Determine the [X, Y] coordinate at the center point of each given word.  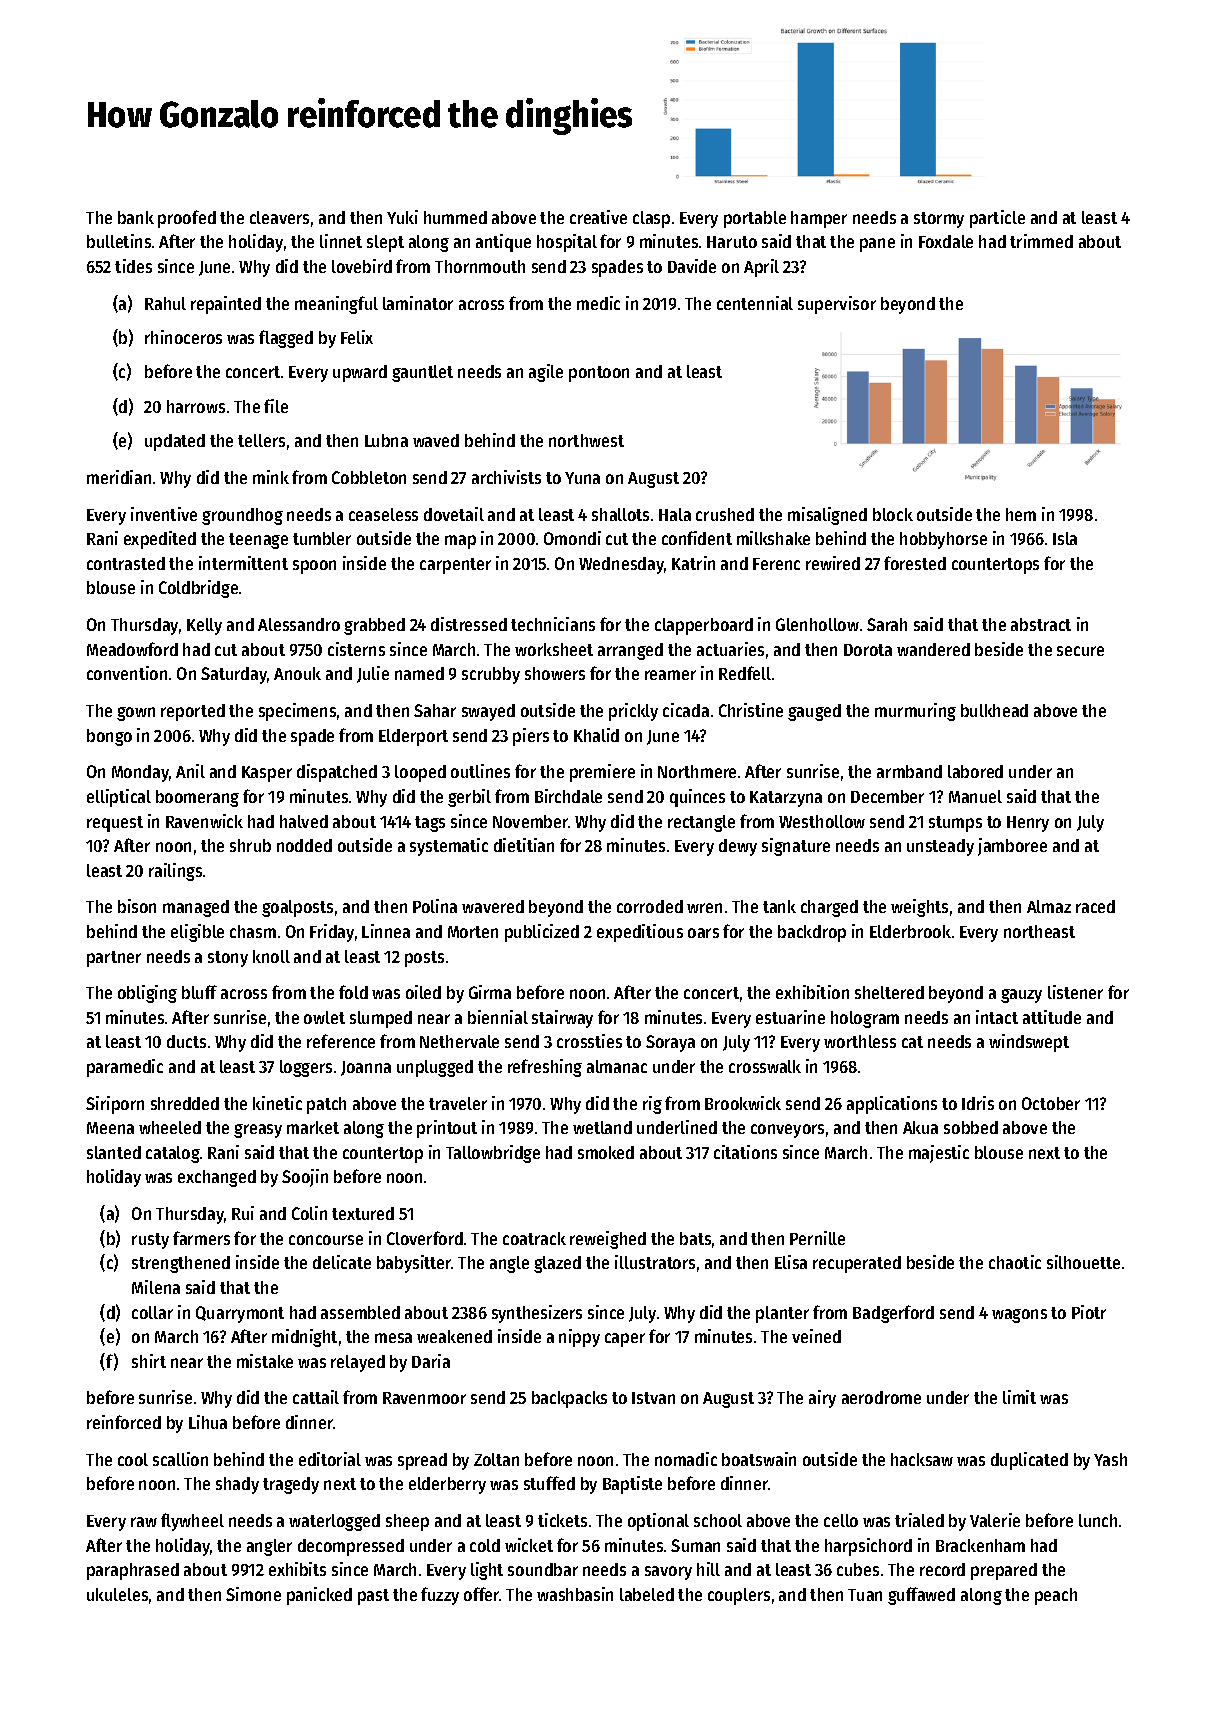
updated [175, 442]
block [893, 514]
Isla [1065, 538]
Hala [675, 514]
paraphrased [133, 1571]
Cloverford [425, 1238]
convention [127, 673]
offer [482, 1594]
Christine [751, 710]
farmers [201, 1238]
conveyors [787, 1131]
